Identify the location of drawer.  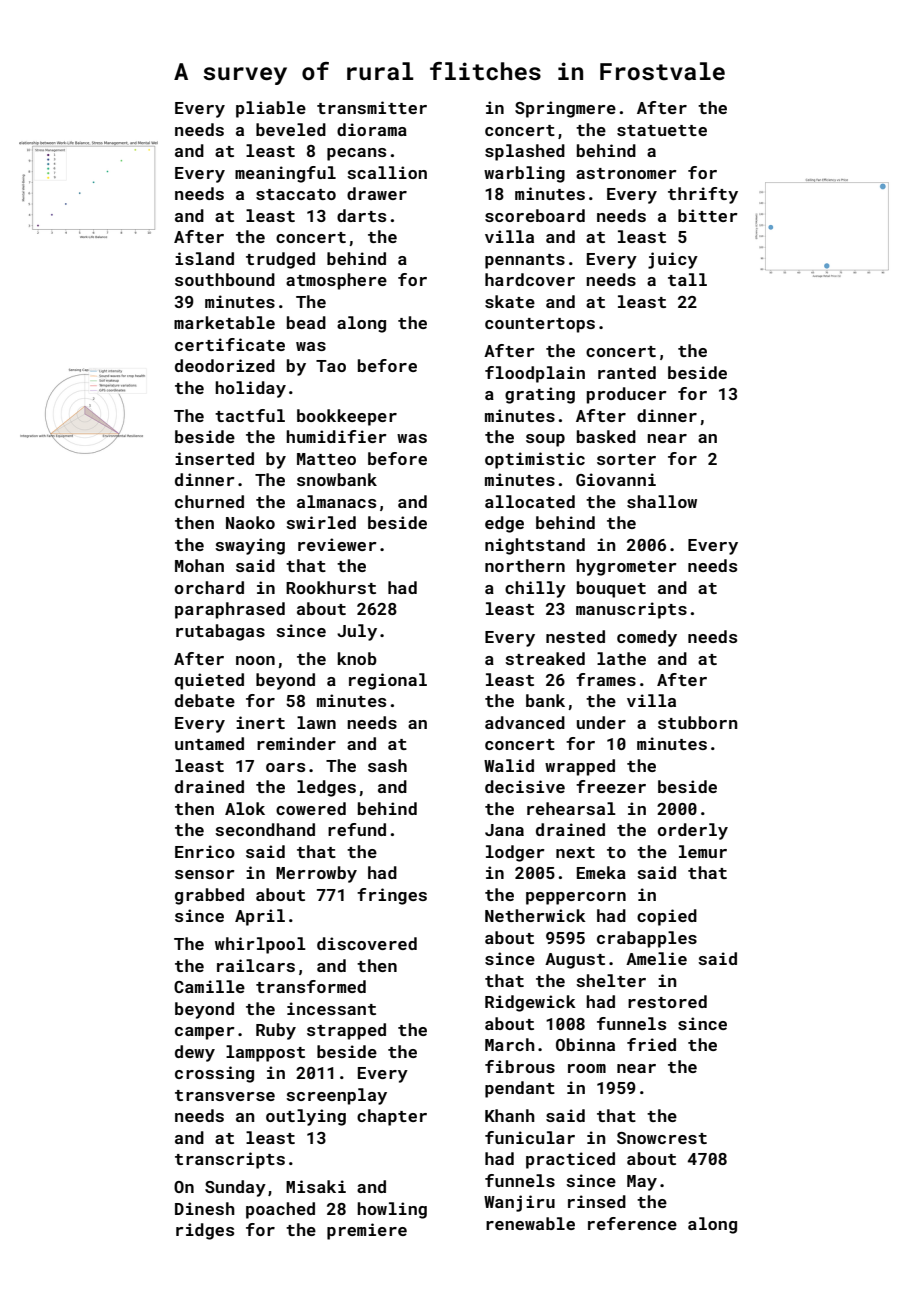
(377, 193).
